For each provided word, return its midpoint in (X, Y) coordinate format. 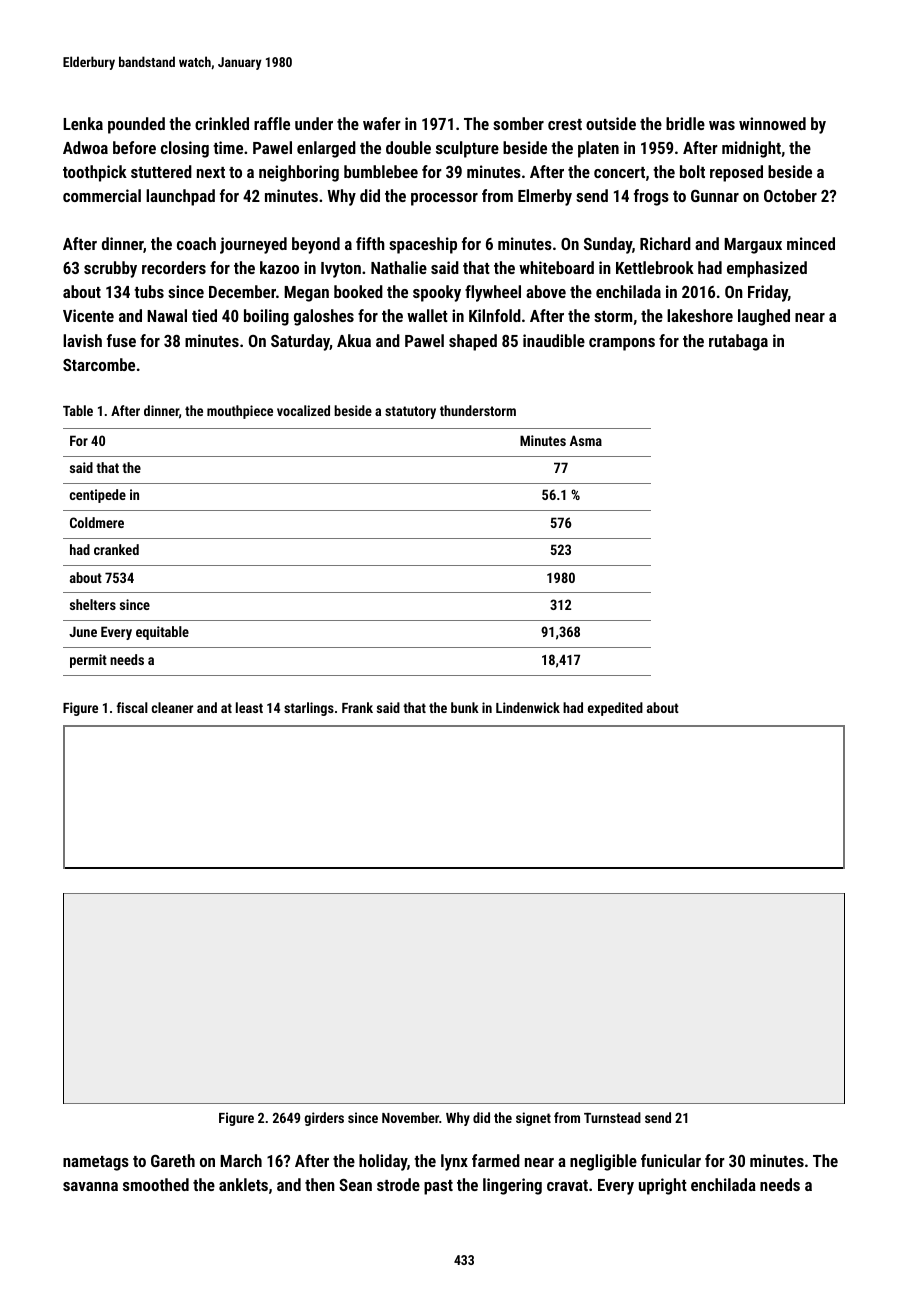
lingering (512, 1186)
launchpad (180, 197)
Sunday (608, 245)
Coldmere (97, 522)
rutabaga (738, 342)
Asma (586, 440)
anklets (243, 1184)
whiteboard (556, 267)
